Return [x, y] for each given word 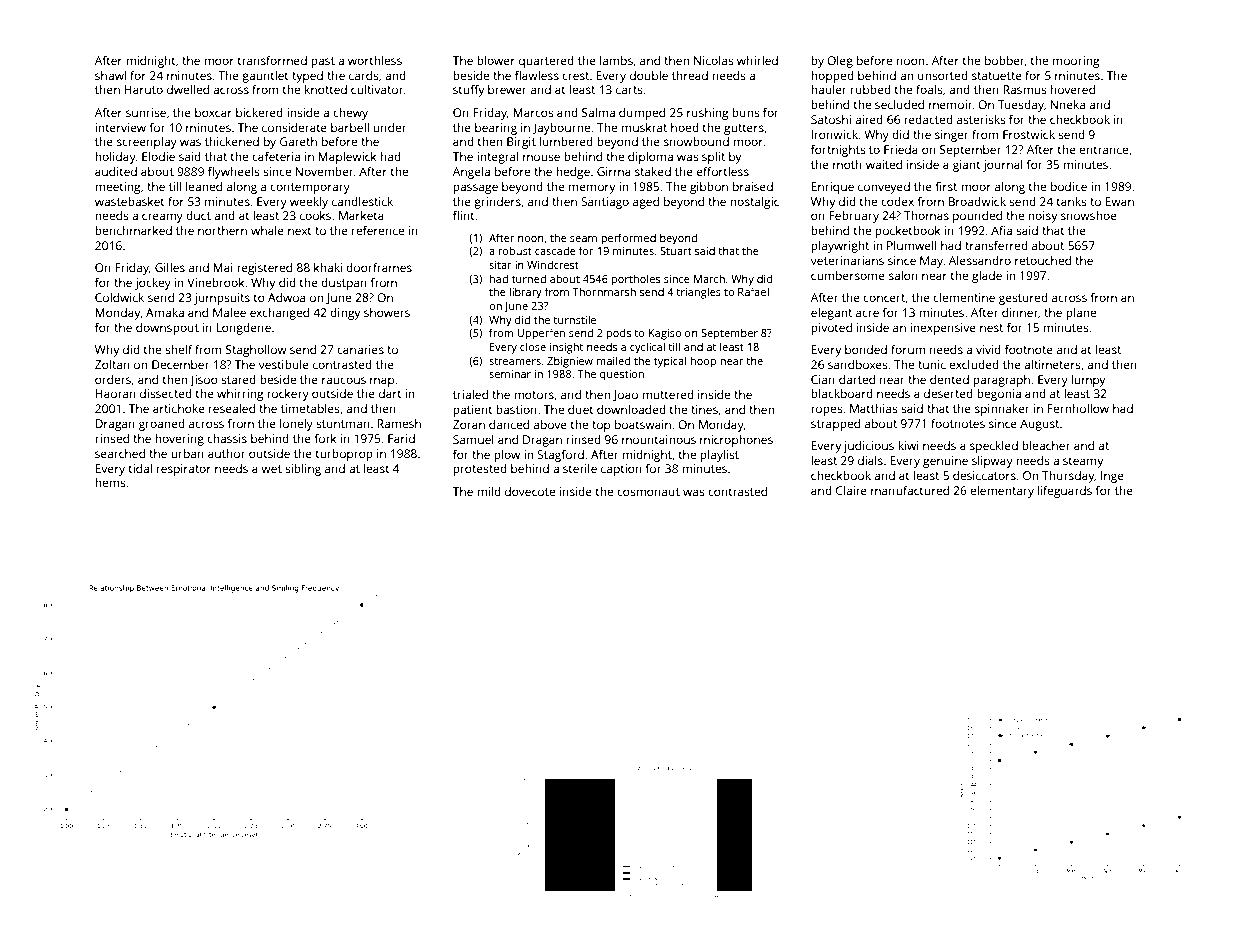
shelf [179, 349]
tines [704, 409]
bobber [1005, 60]
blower [496, 60]
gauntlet [265, 77]
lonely [296, 425]
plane [1081, 314]
